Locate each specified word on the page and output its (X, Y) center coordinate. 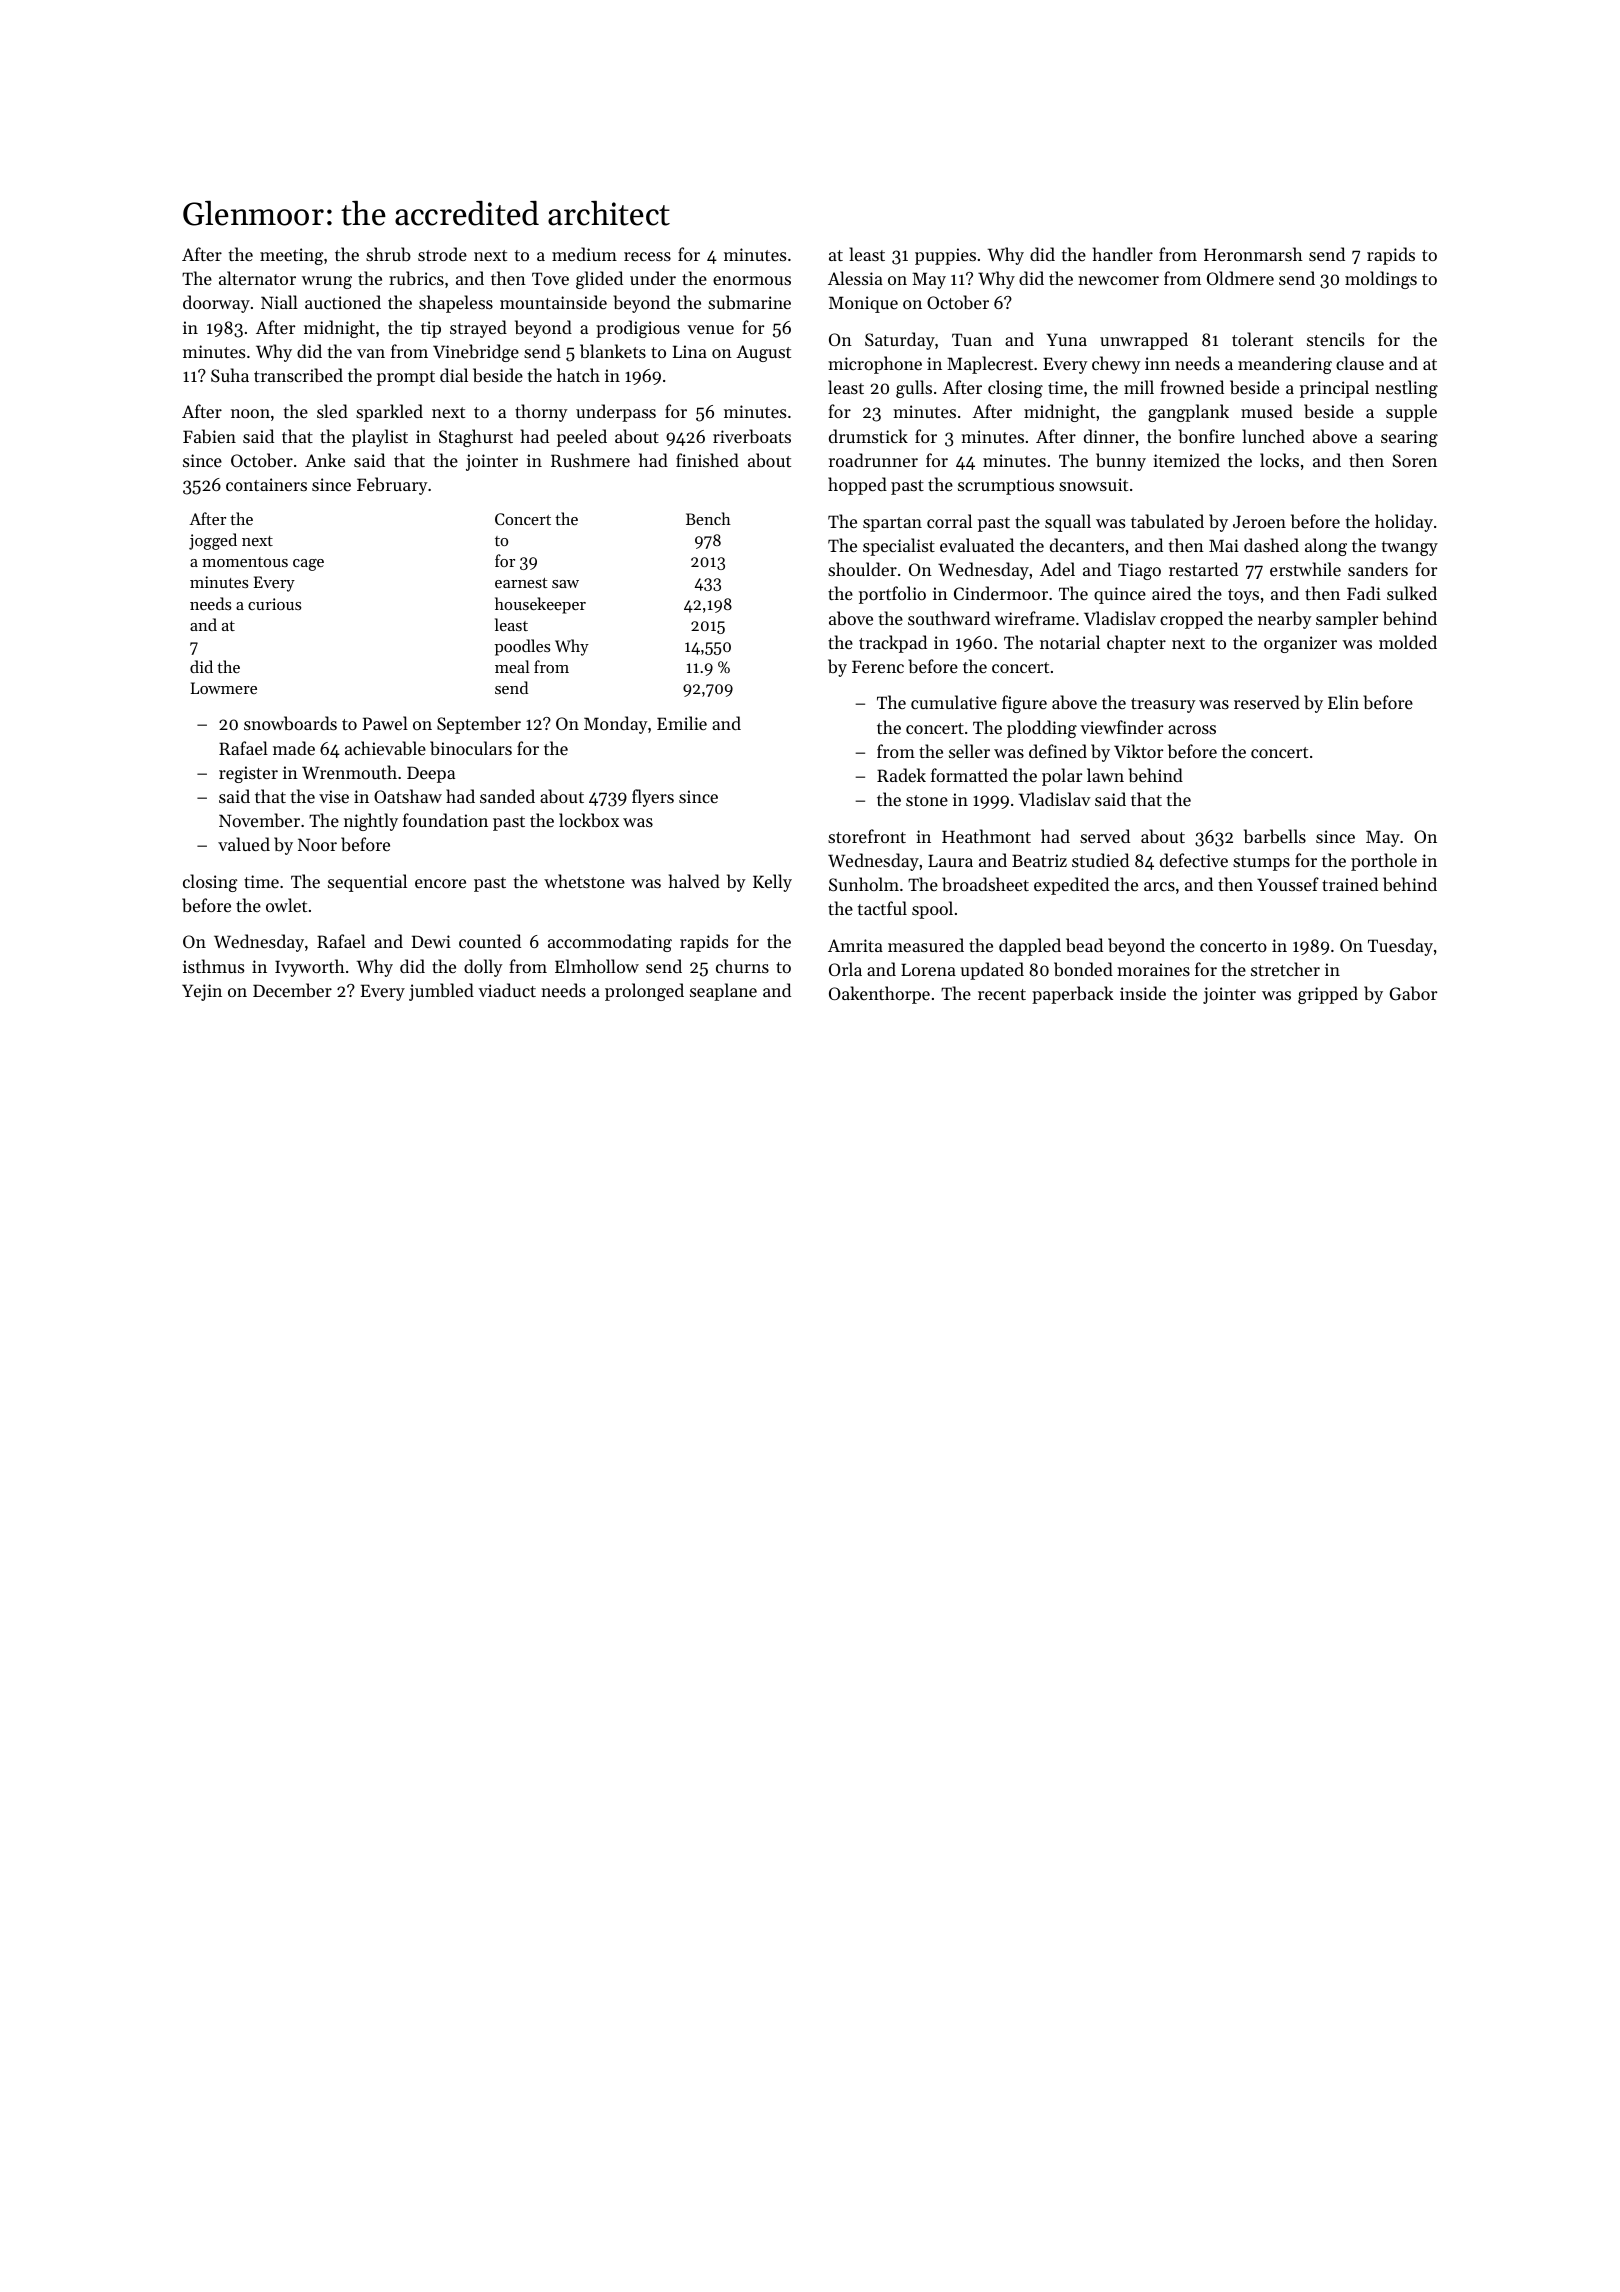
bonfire (1206, 436)
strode (442, 254)
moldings (1381, 280)
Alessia (855, 278)
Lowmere (224, 688)
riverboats (752, 436)
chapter (1136, 644)
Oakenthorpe (879, 995)
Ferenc (878, 666)
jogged (213, 541)
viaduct (507, 990)
